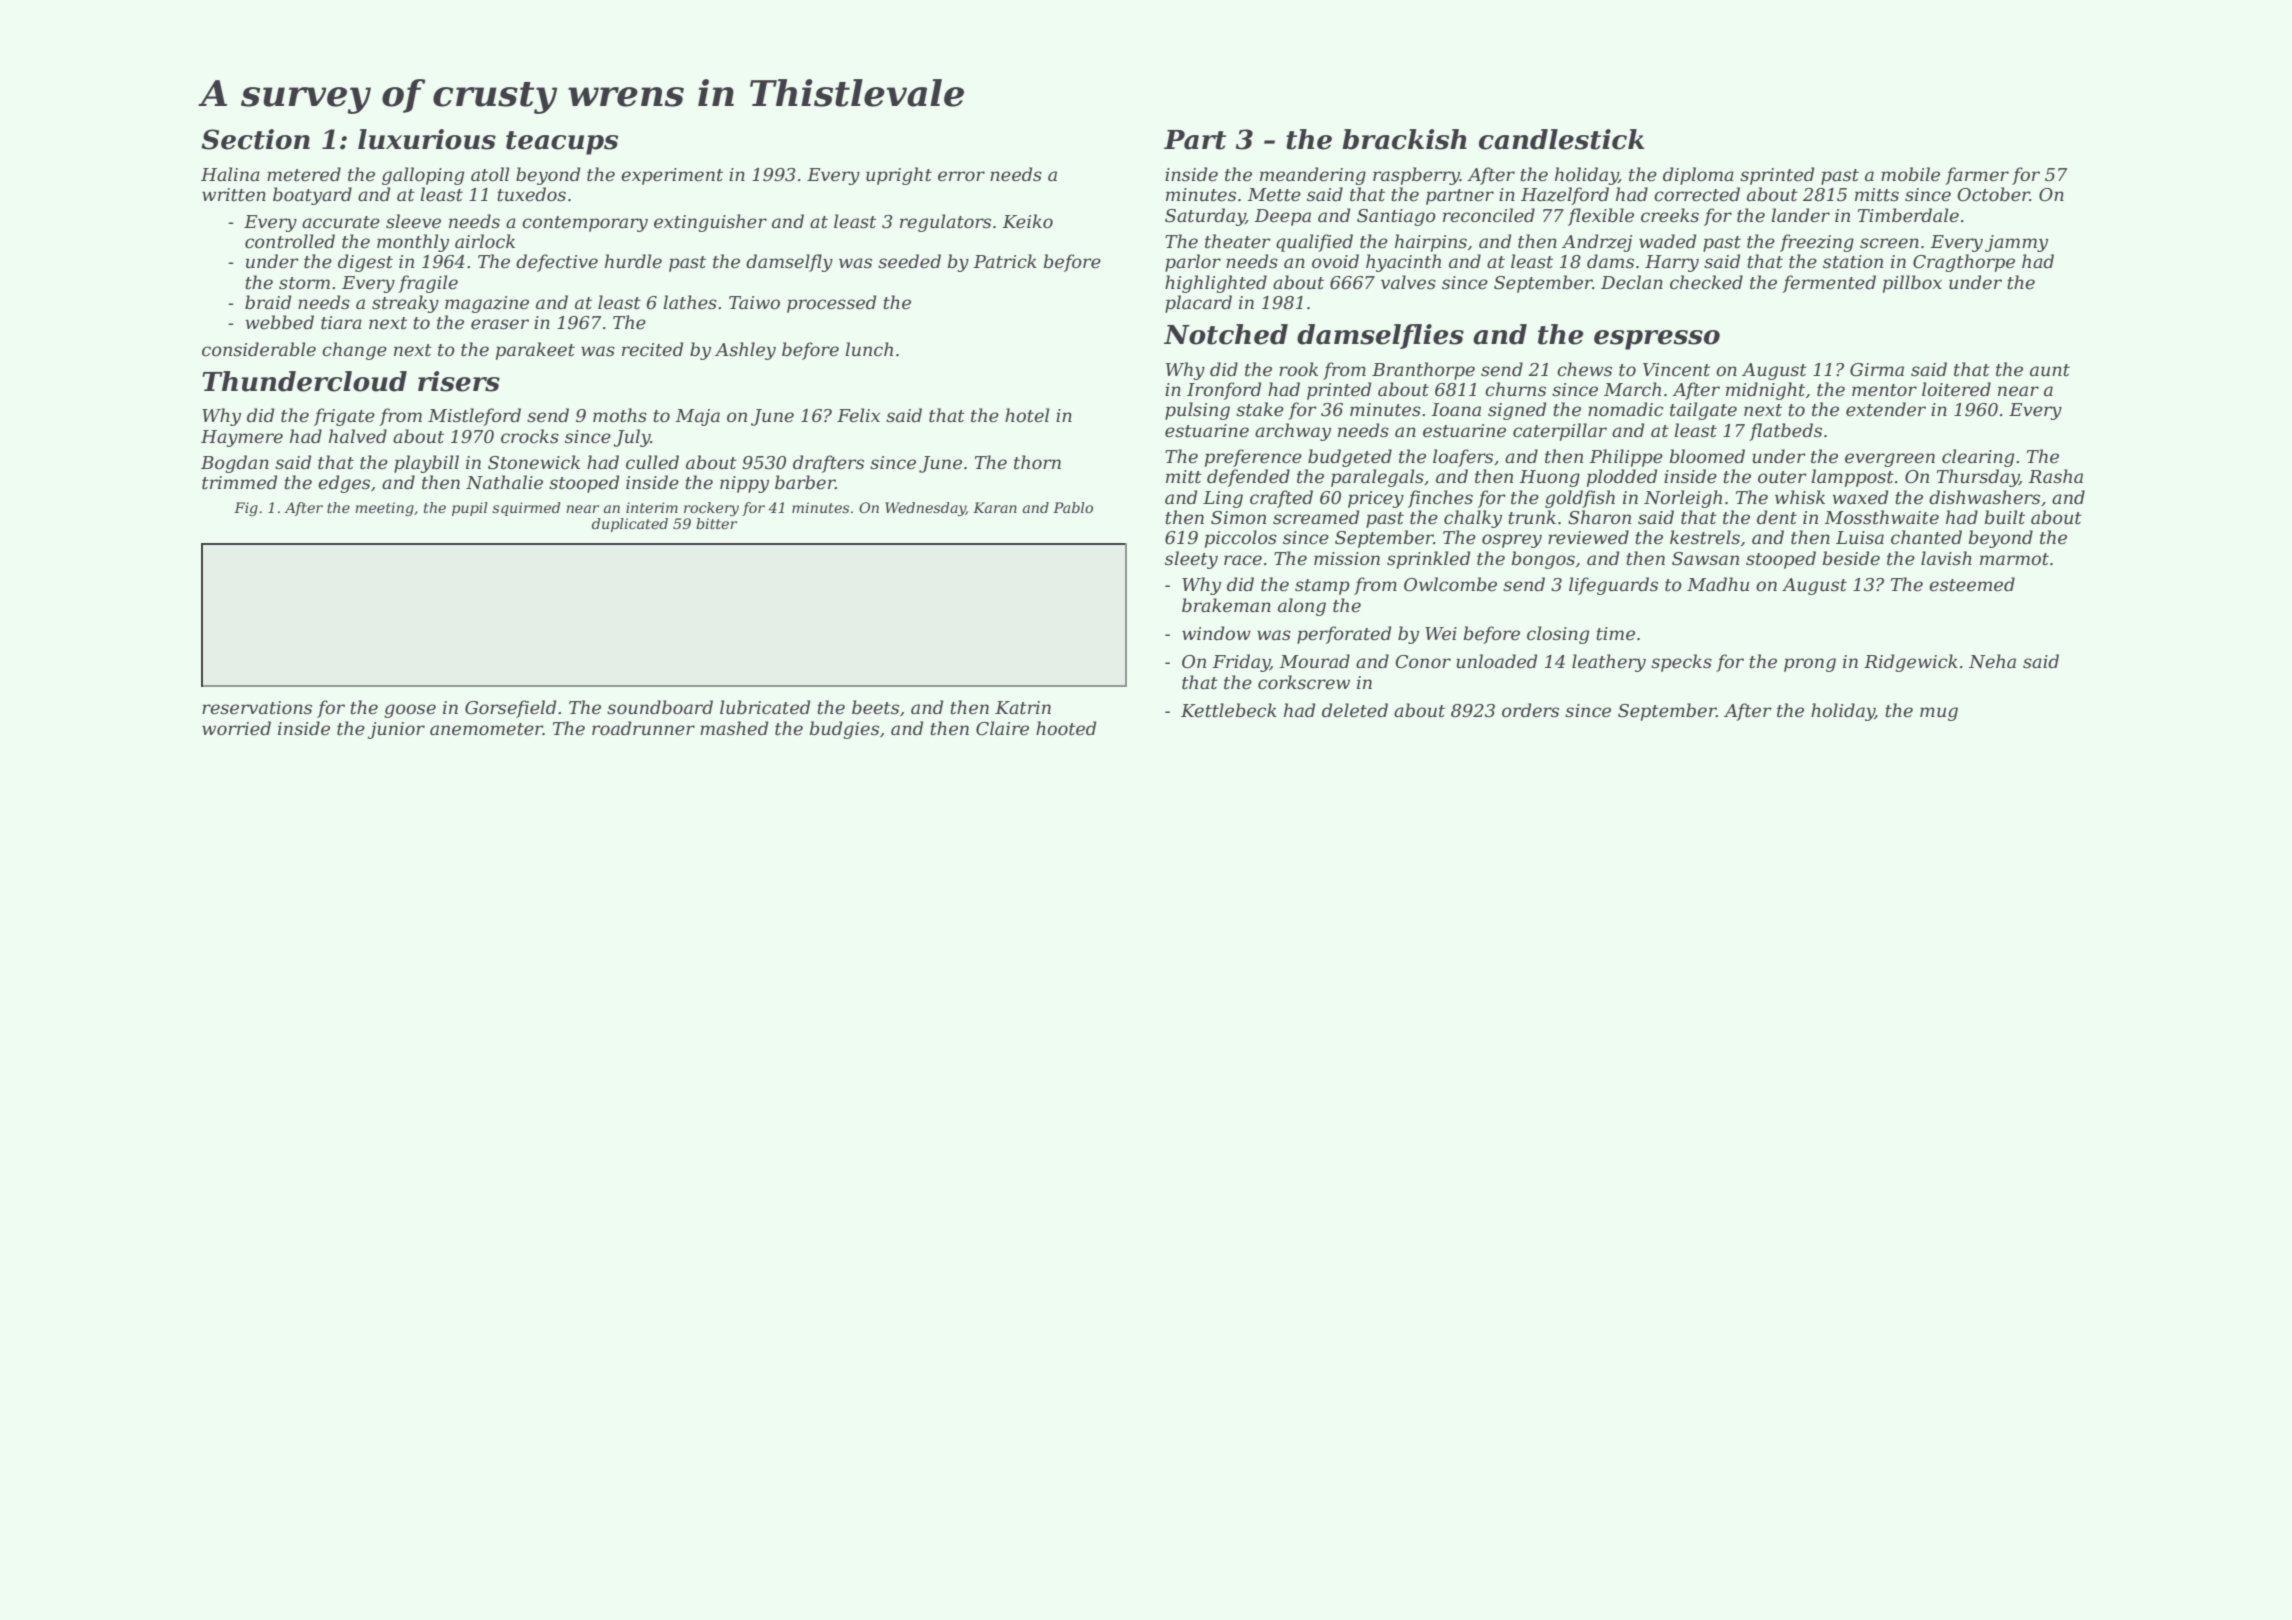 The height and width of the page is (1620, 2292). I want to click on duplicated, so click(630, 525).
